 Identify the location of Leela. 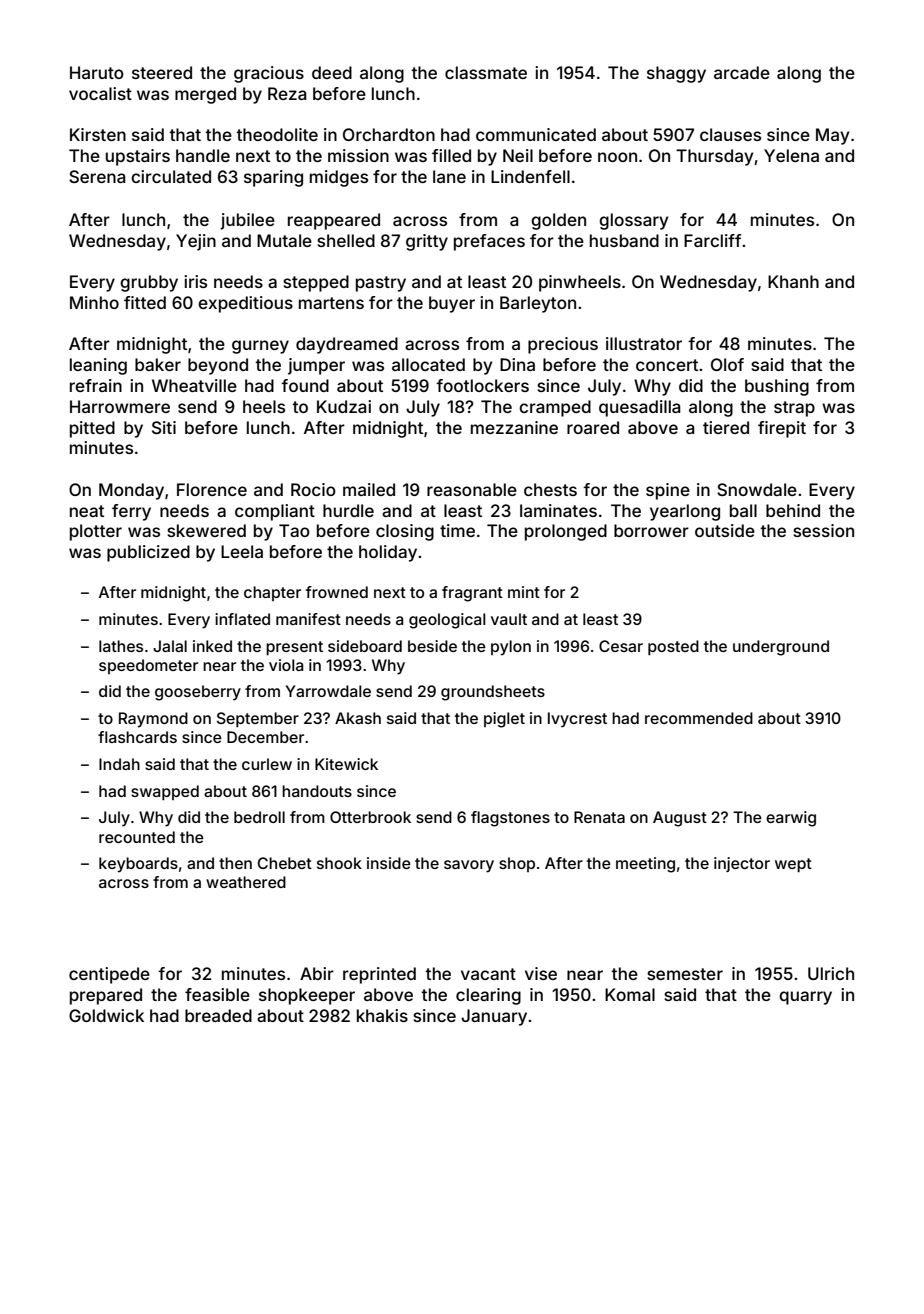
(242, 551).
